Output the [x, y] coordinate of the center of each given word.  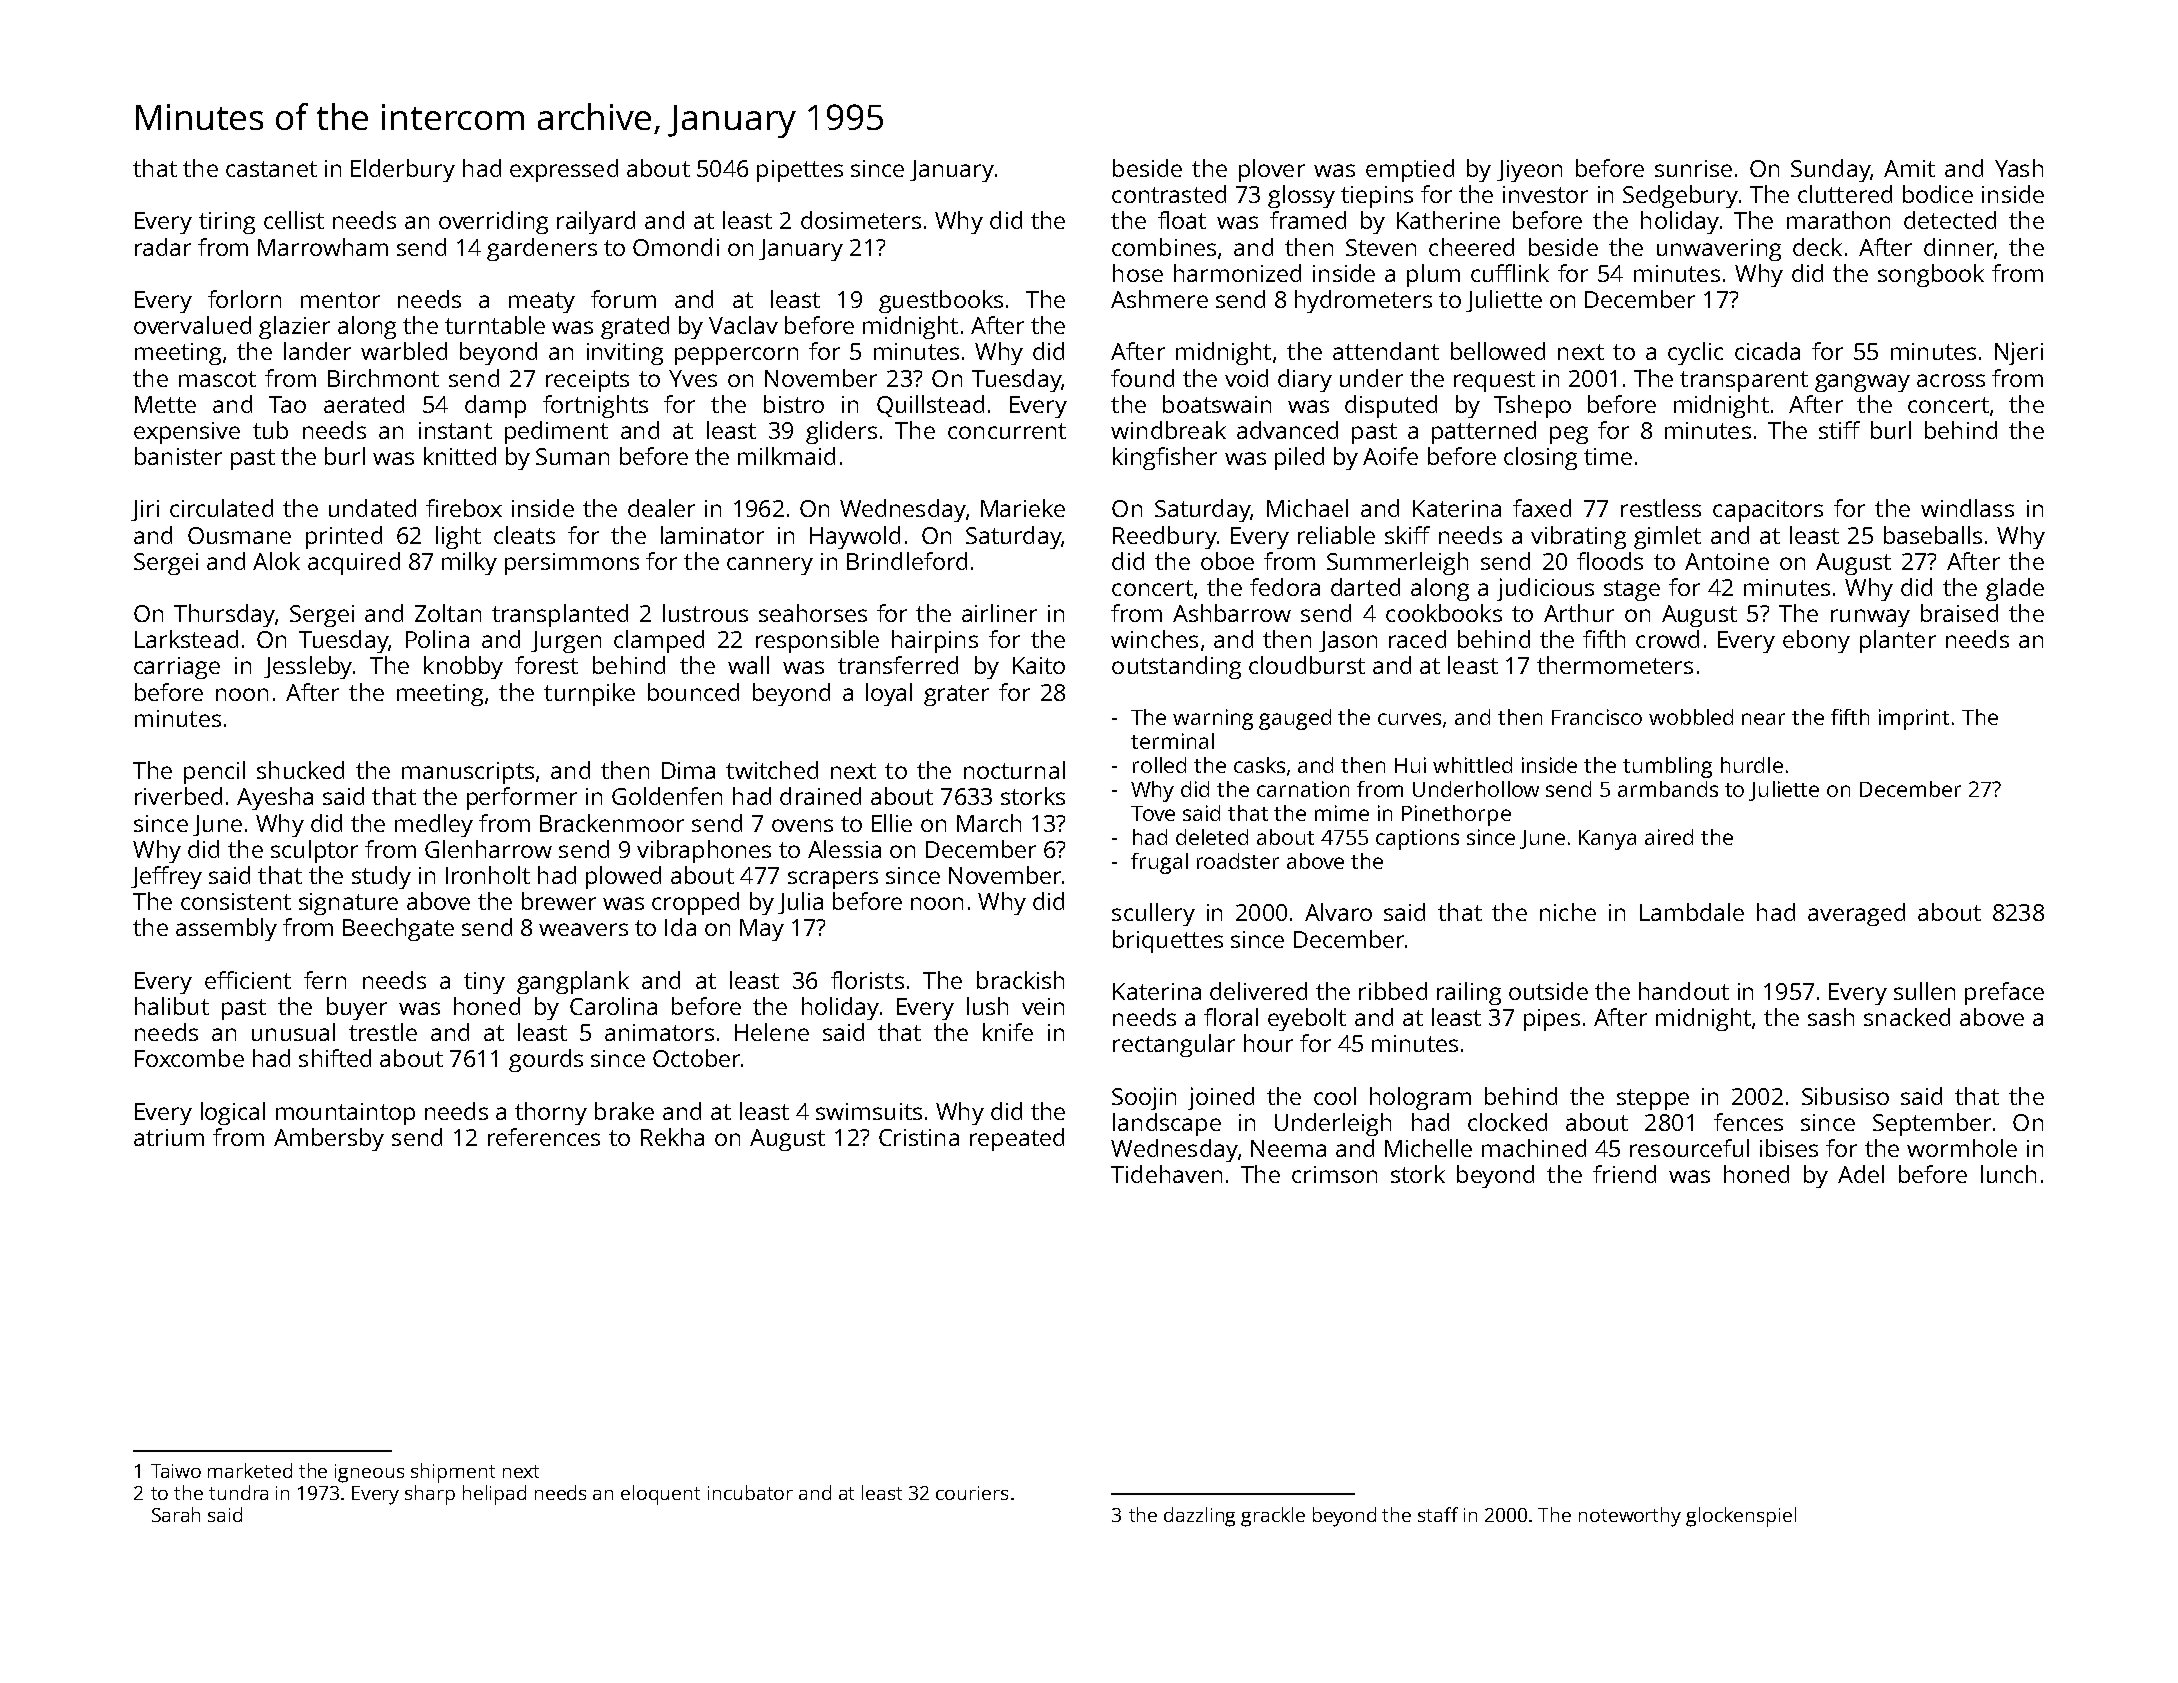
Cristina [919, 1137]
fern [325, 980]
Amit [1909, 168]
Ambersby [329, 1139]
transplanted [560, 615]
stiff [1839, 430]
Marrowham [323, 247]
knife [1008, 1032]
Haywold [855, 537]
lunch [2008, 1174]
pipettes [800, 171]
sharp [430, 1495]
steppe [1653, 1099]
